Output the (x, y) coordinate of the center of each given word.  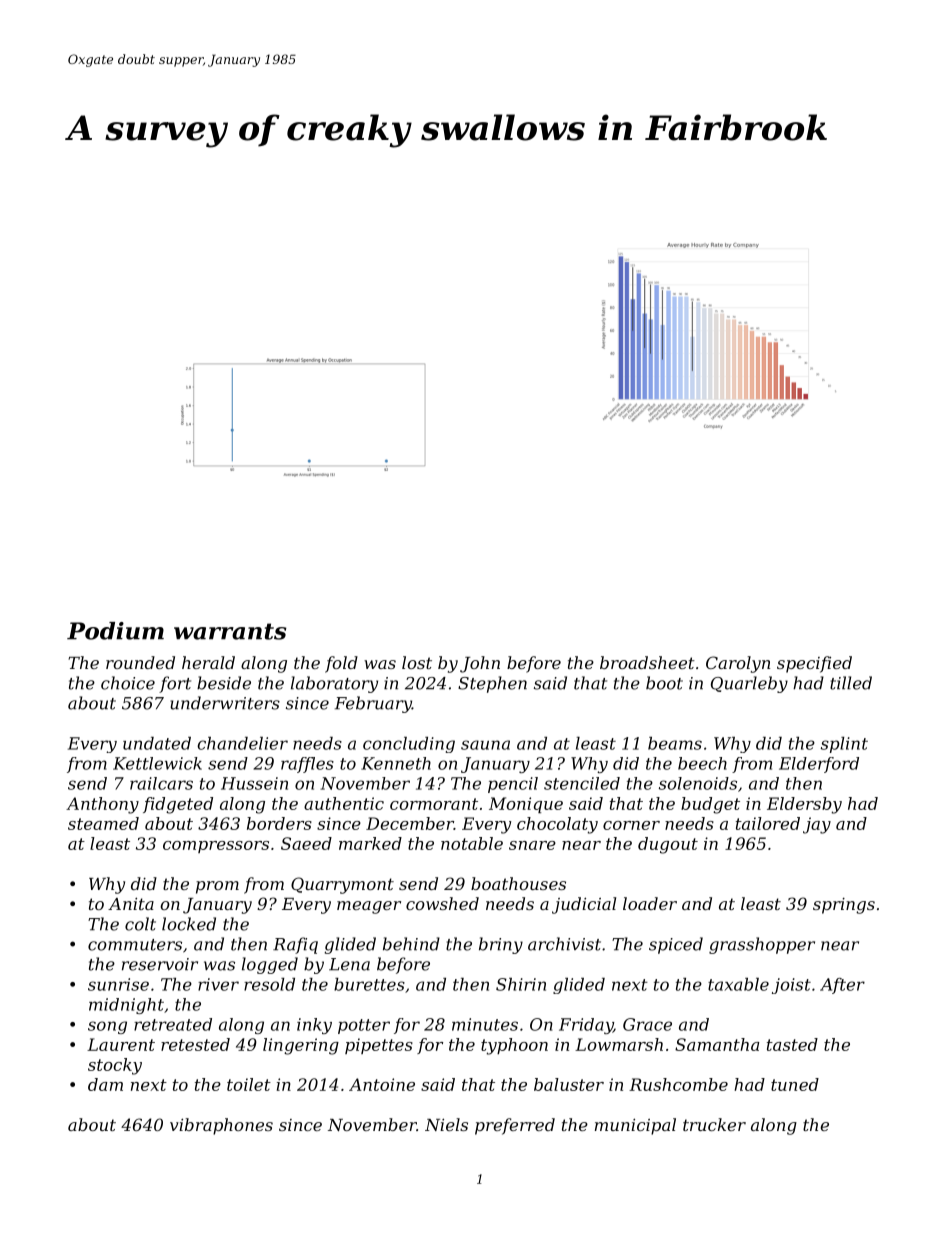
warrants (230, 631)
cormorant (434, 804)
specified (814, 664)
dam (105, 1084)
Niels (446, 1124)
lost (417, 662)
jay (817, 825)
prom (217, 887)
